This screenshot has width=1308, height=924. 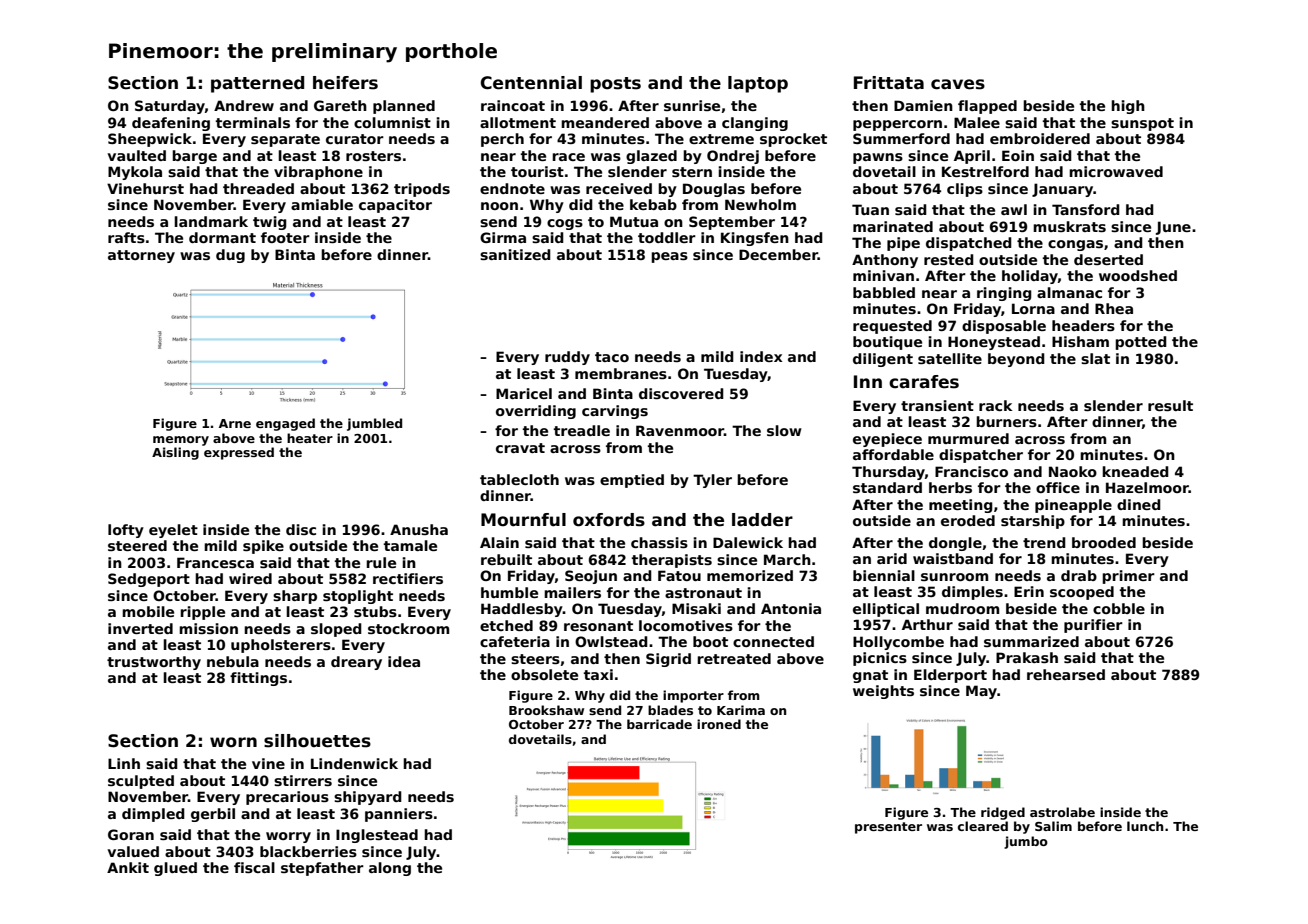 What do you see at coordinates (761, 356) in the screenshot?
I see `index` at bounding box center [761, 356].
